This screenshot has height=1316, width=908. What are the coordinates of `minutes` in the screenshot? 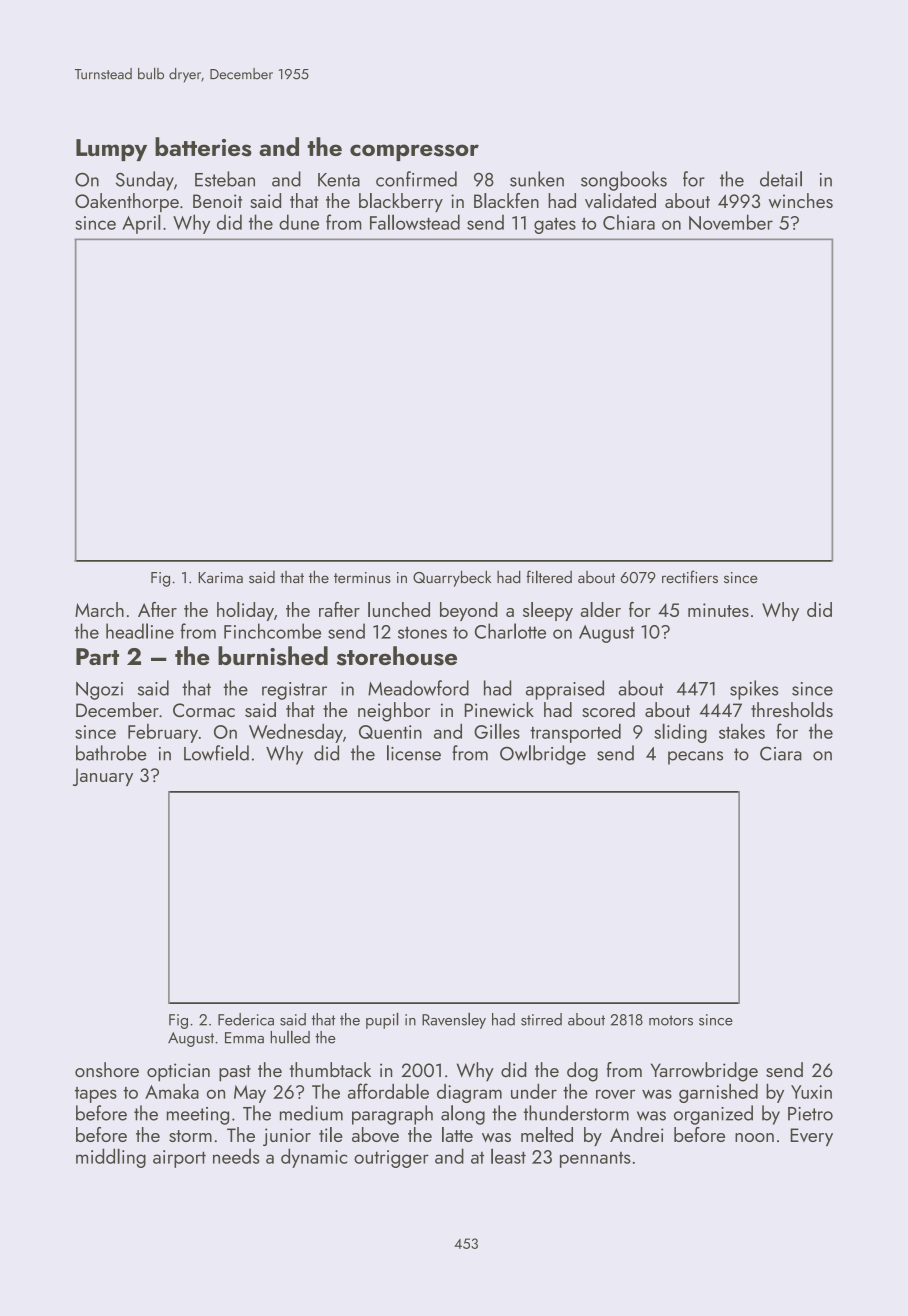 It's located at (718, 610).
